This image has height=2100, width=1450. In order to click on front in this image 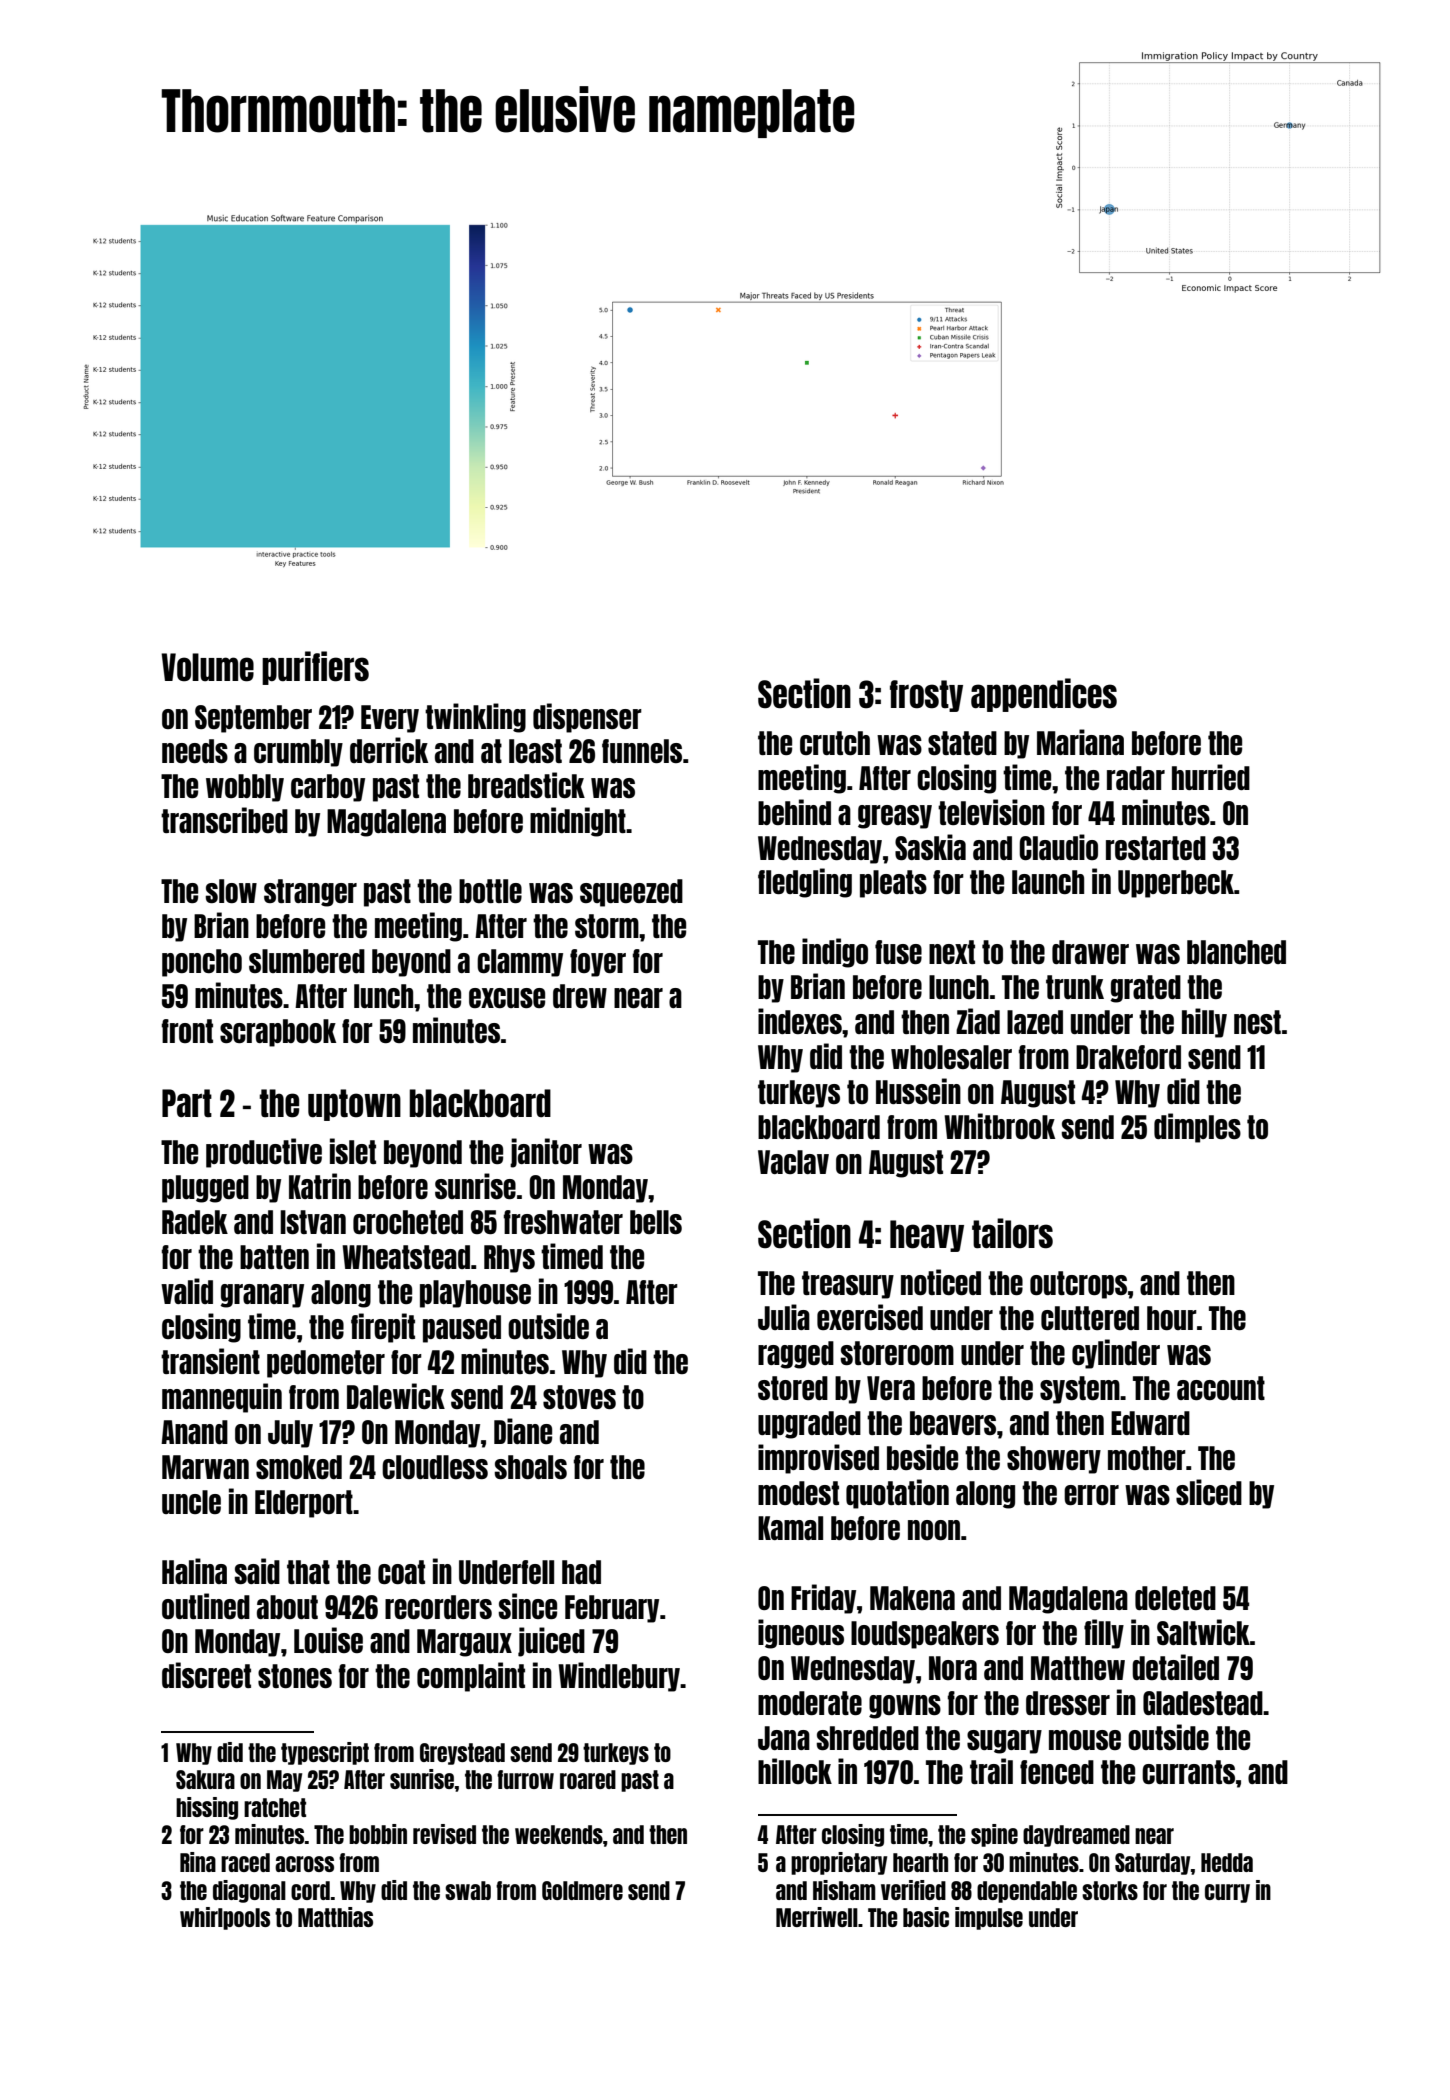, I will do `click(187, 1031)`.
